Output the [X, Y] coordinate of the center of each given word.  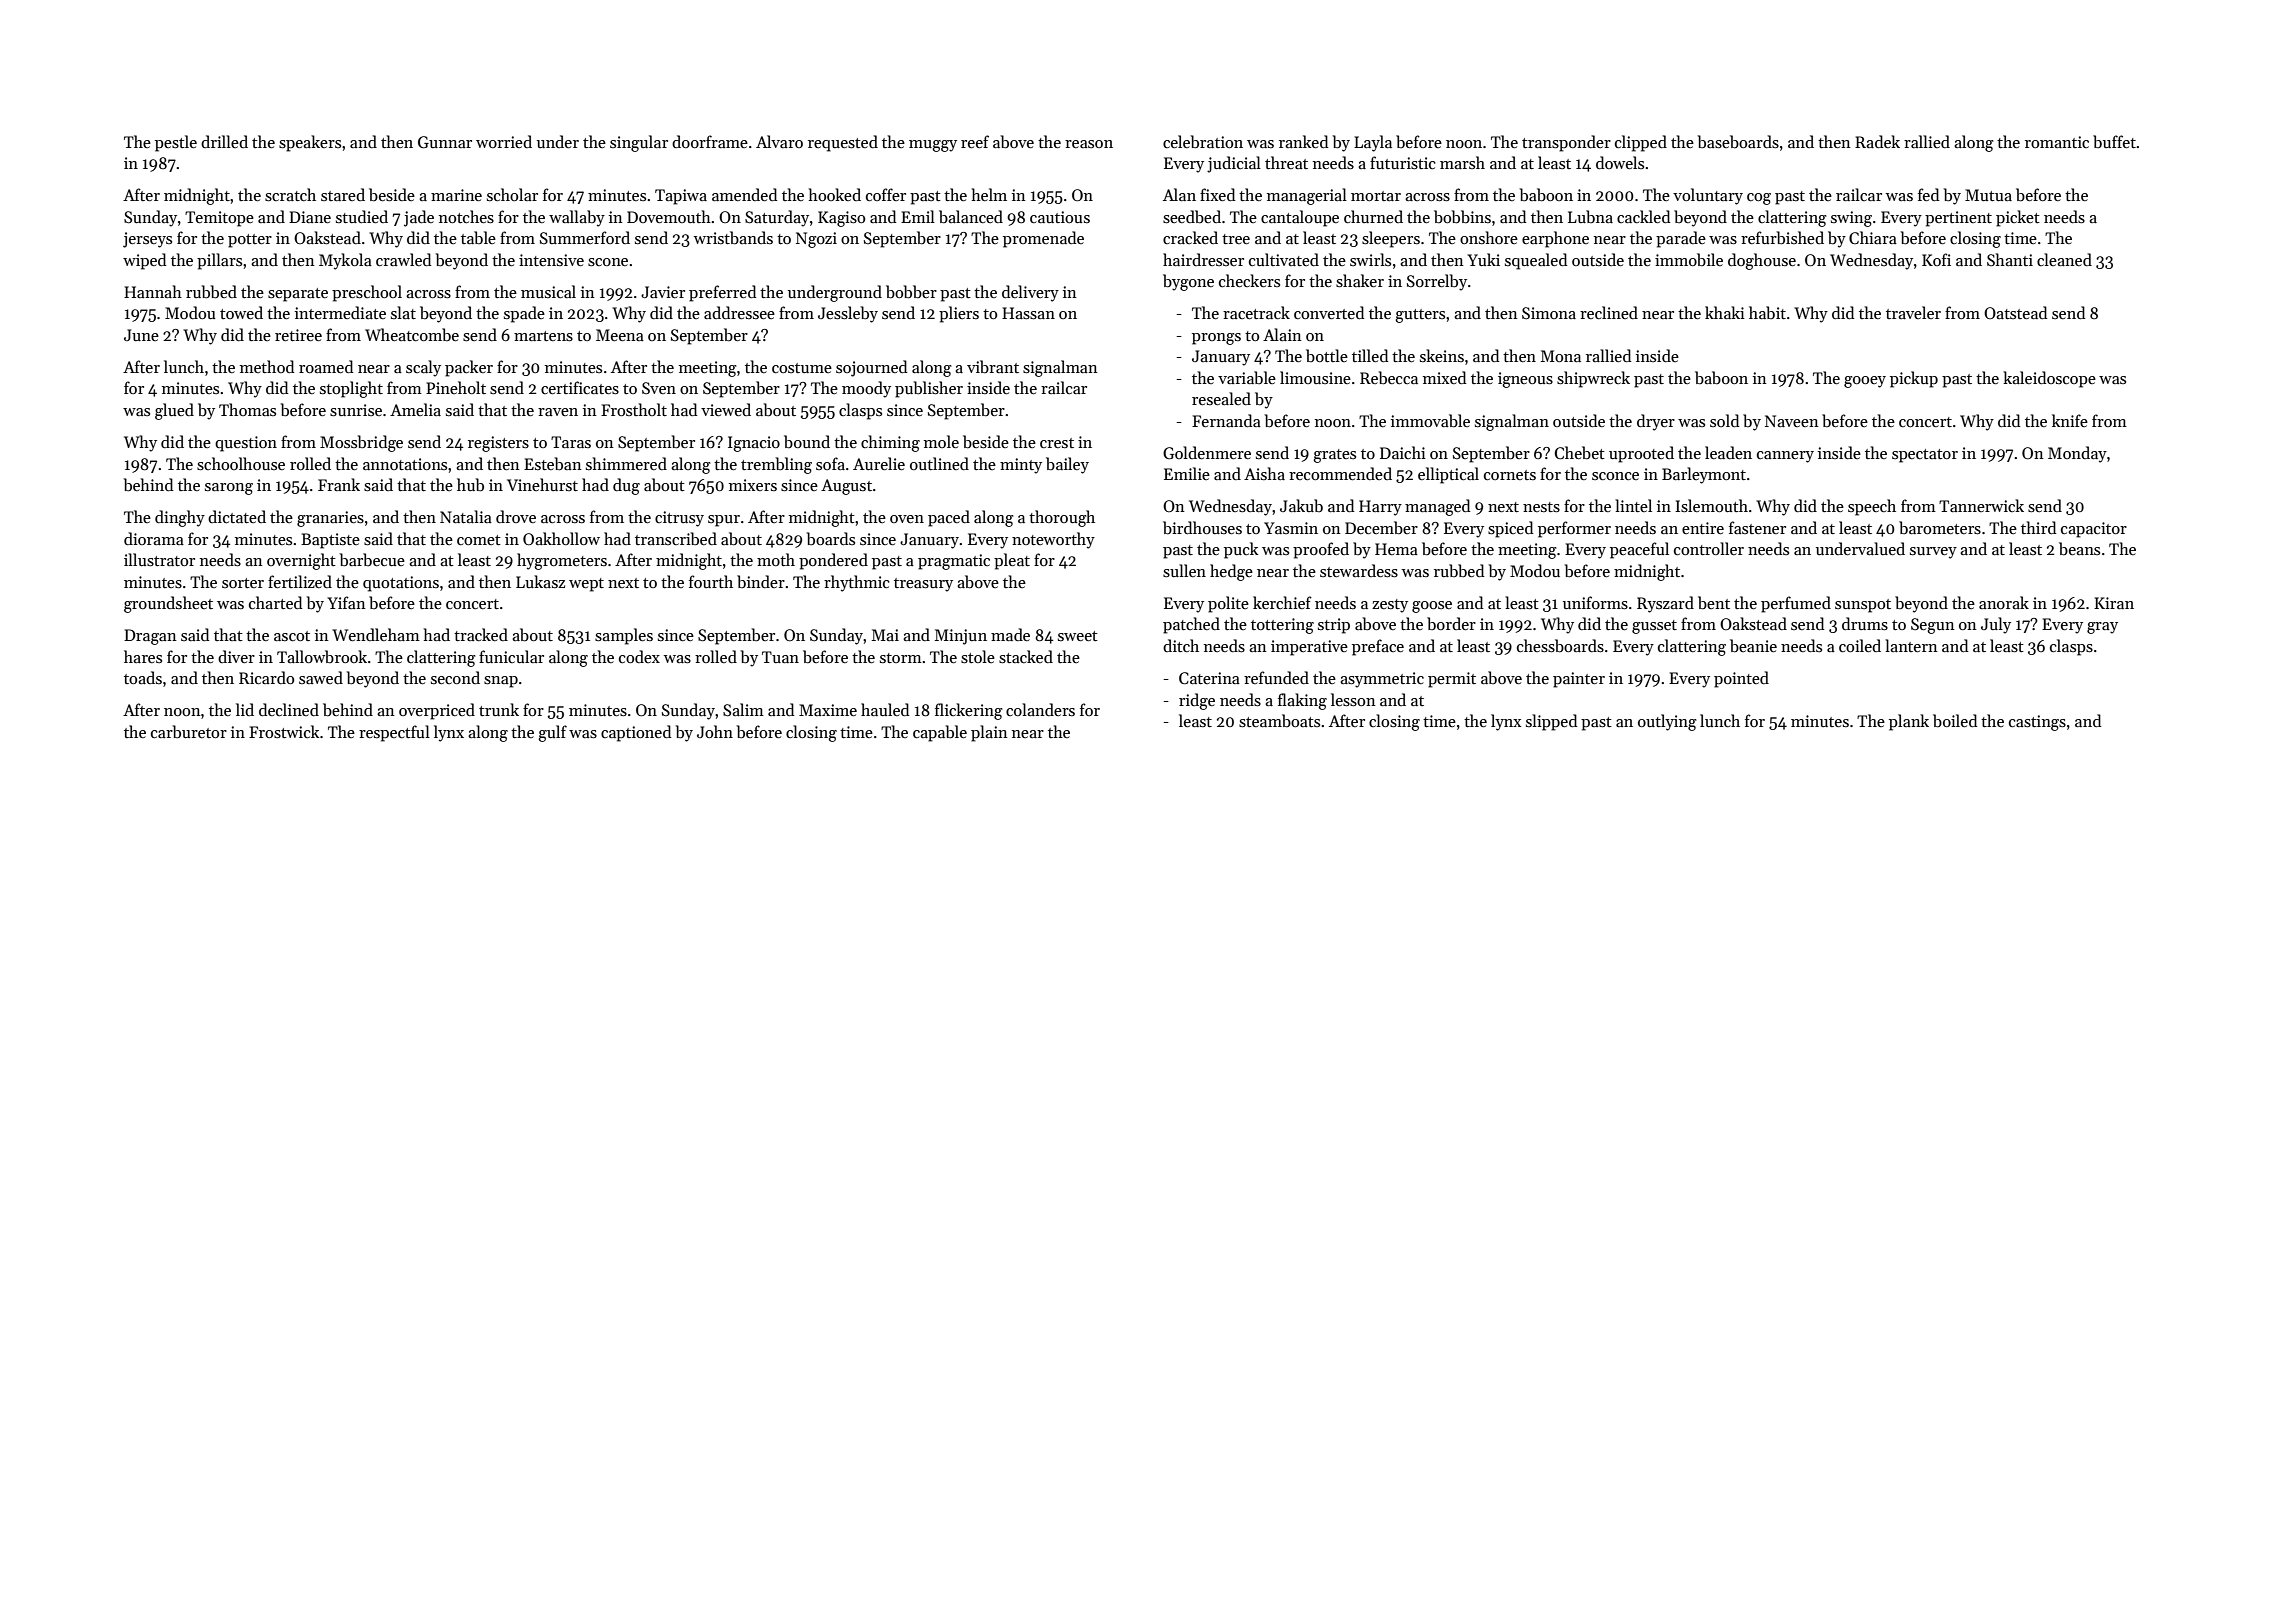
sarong [229, 489]
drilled [224, 141]
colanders [1040, 709]
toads [143, 677]
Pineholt [456, 387]
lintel [1633, 505]
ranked [1304, 141]
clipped [1641, 143]
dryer [1656, 422]
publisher [929, 389]
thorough [1062, 518]
